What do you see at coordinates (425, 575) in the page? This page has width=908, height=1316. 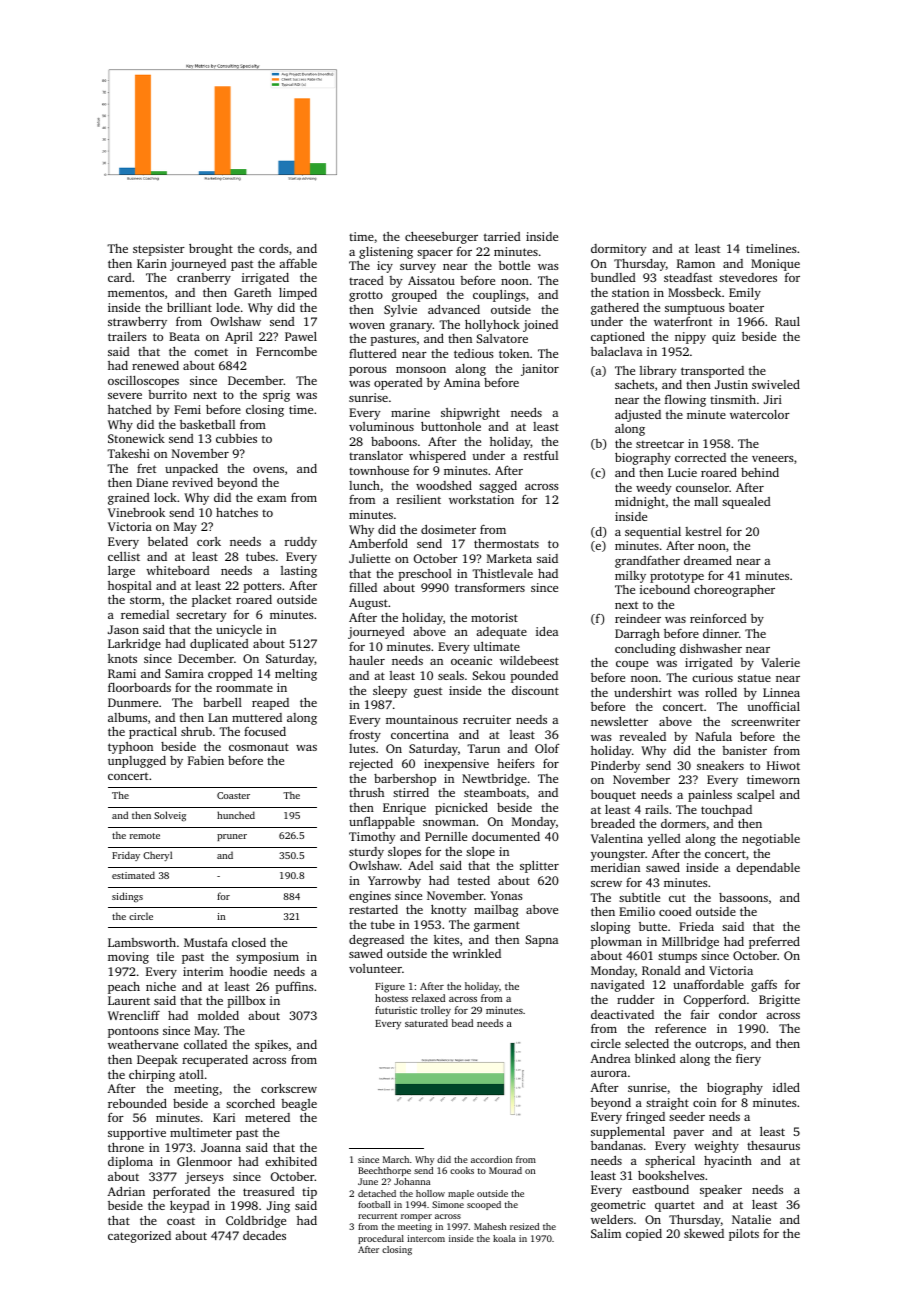 I see `preschool` at bounding box center [425, 575].
